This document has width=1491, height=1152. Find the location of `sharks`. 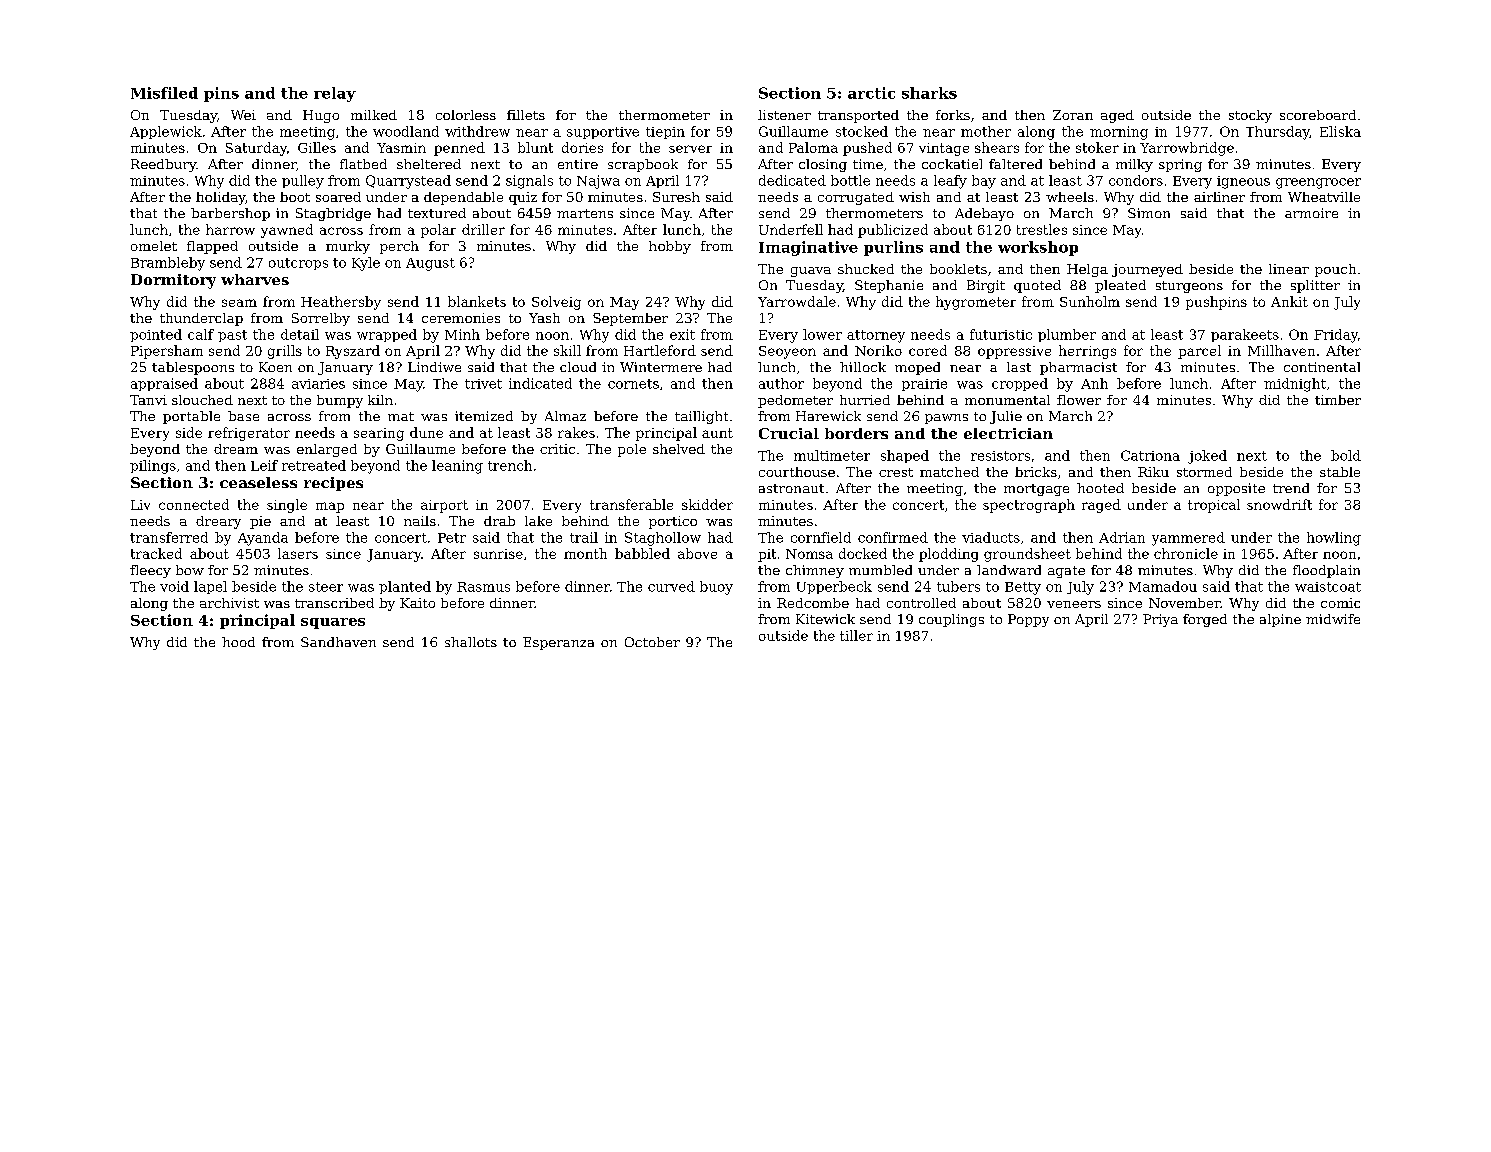

sharks is located at coordinates (929, 93).
